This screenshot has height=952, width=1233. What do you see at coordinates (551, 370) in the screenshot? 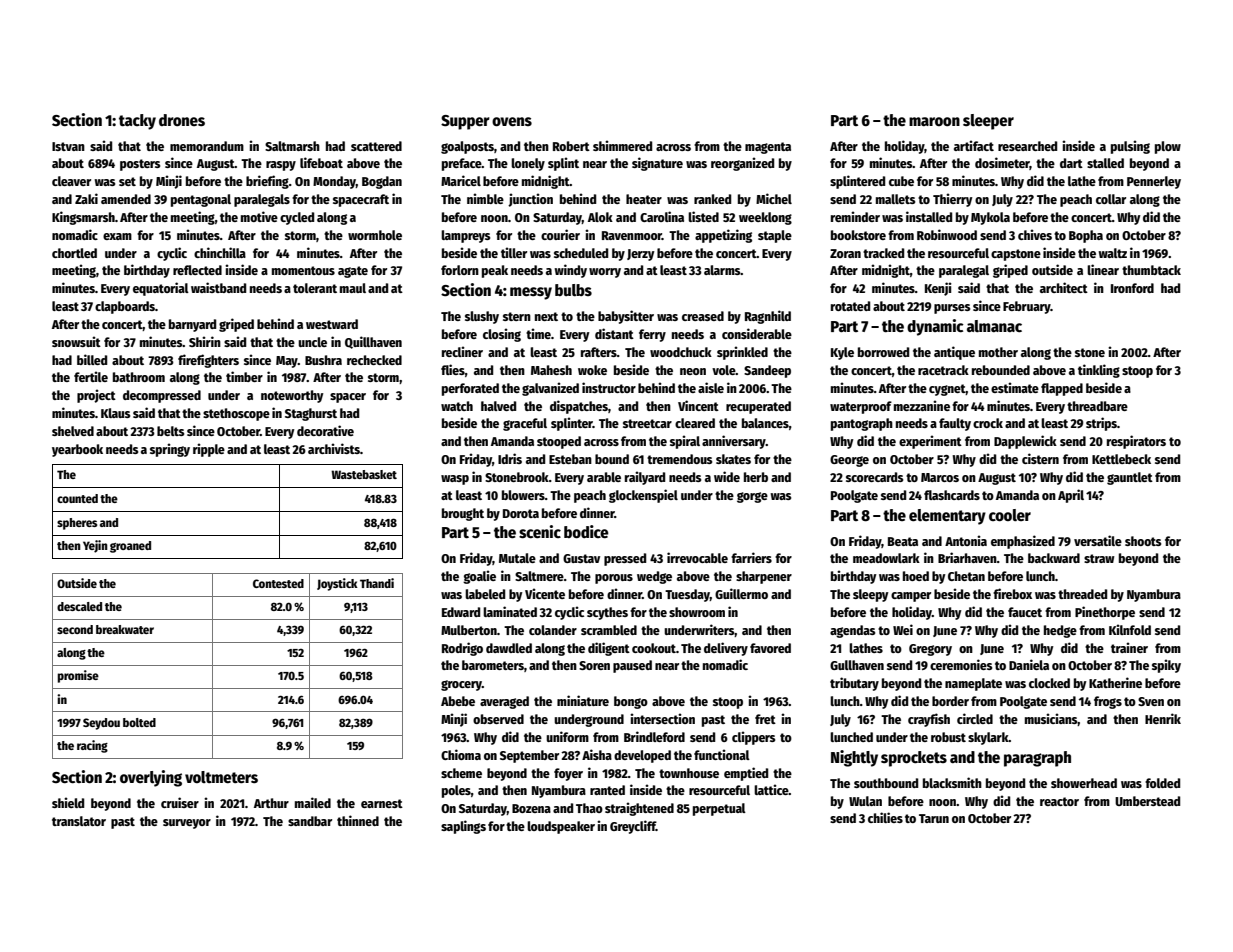
I see `Mahesh` at bounding box center [551, 370].
